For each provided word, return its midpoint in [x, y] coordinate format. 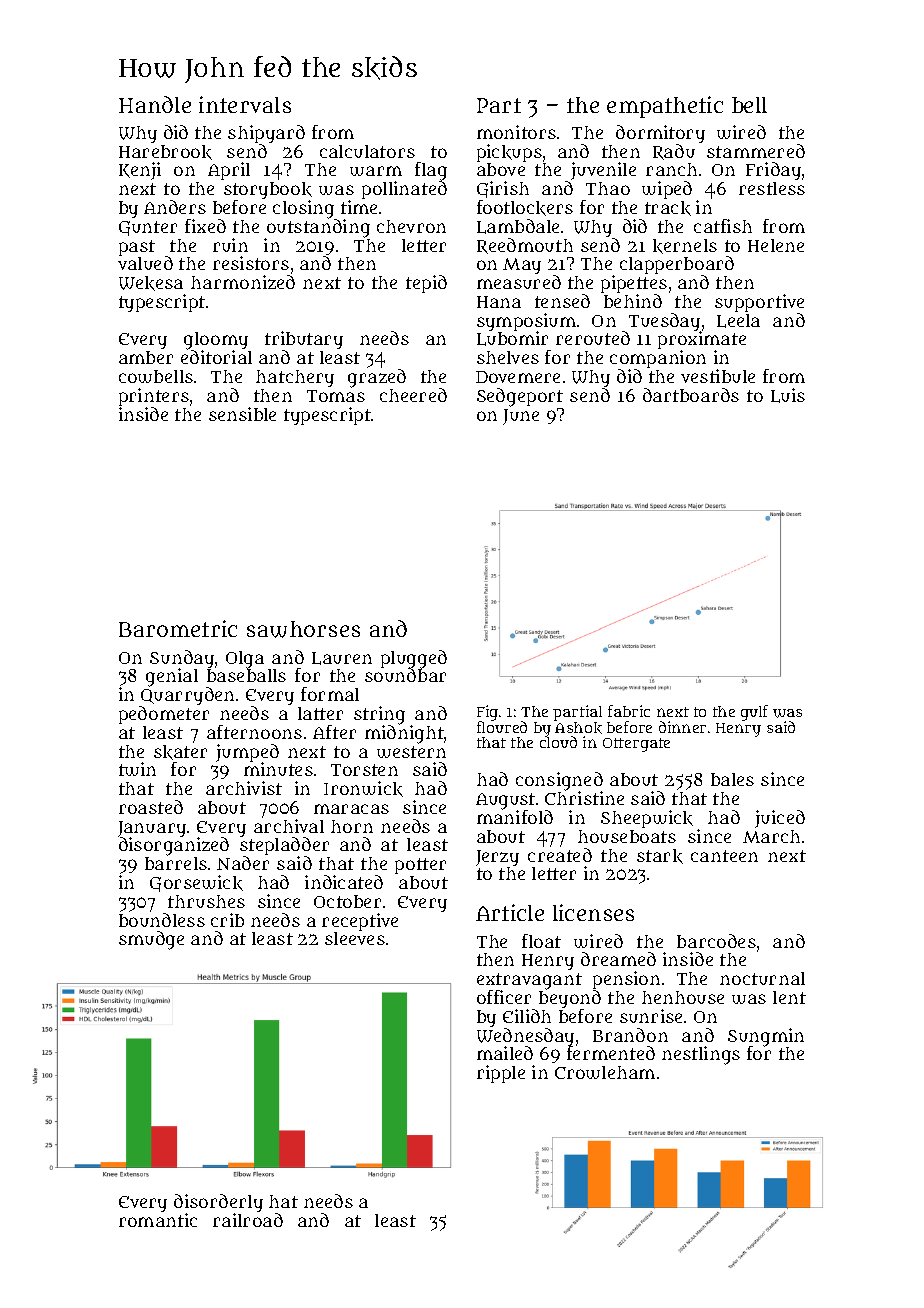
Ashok [578, 728]
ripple [501, 1074]
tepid [426, 284]
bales [732, 779]
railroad [248, 1220]
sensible [242, 414]
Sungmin [766, 1037]
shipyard [266, 134]
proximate [702, 341]
